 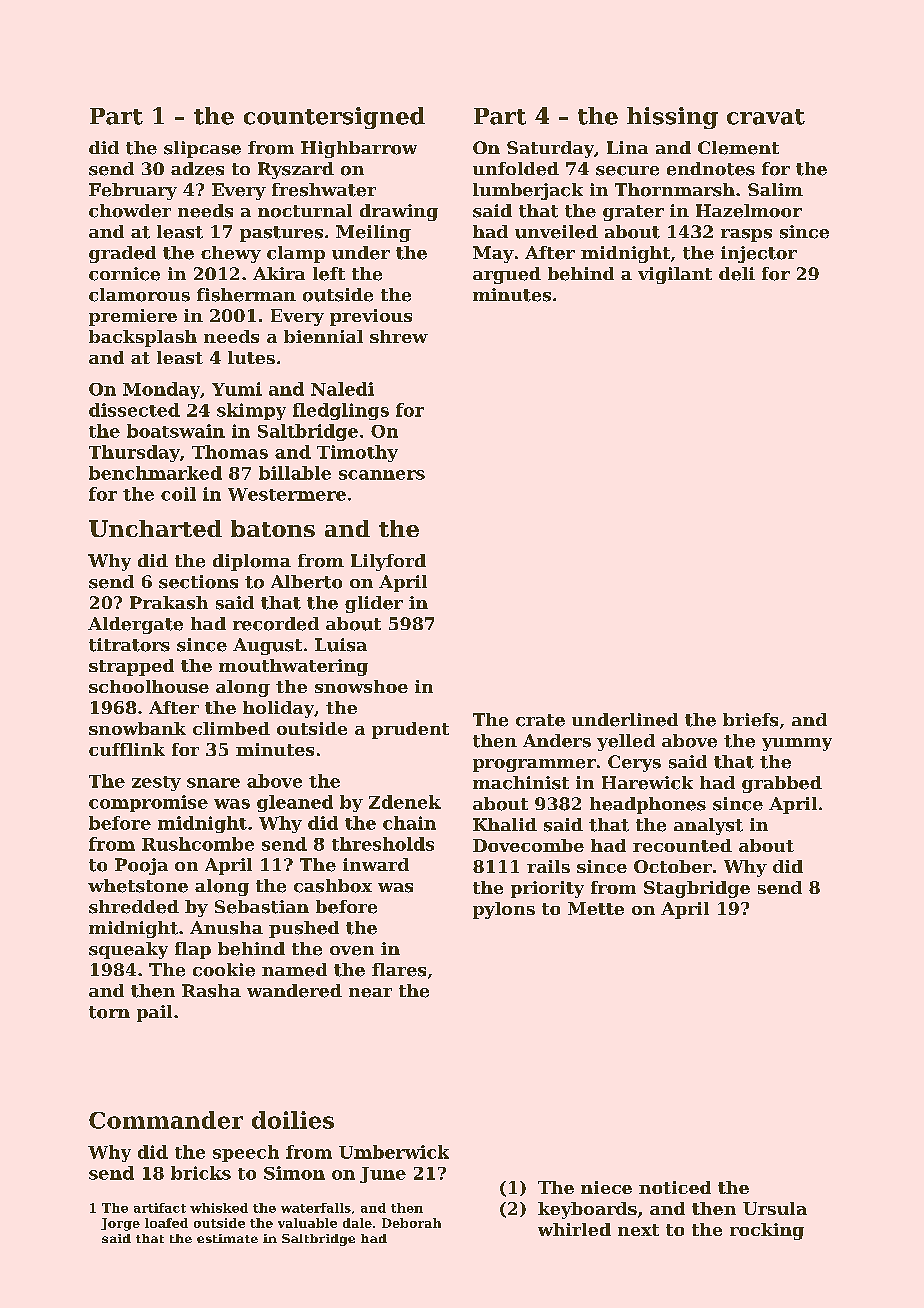 What do you see at coordinates (122, 254) in the screenshot?
I see `graded` at bounding box center [122, 254].
